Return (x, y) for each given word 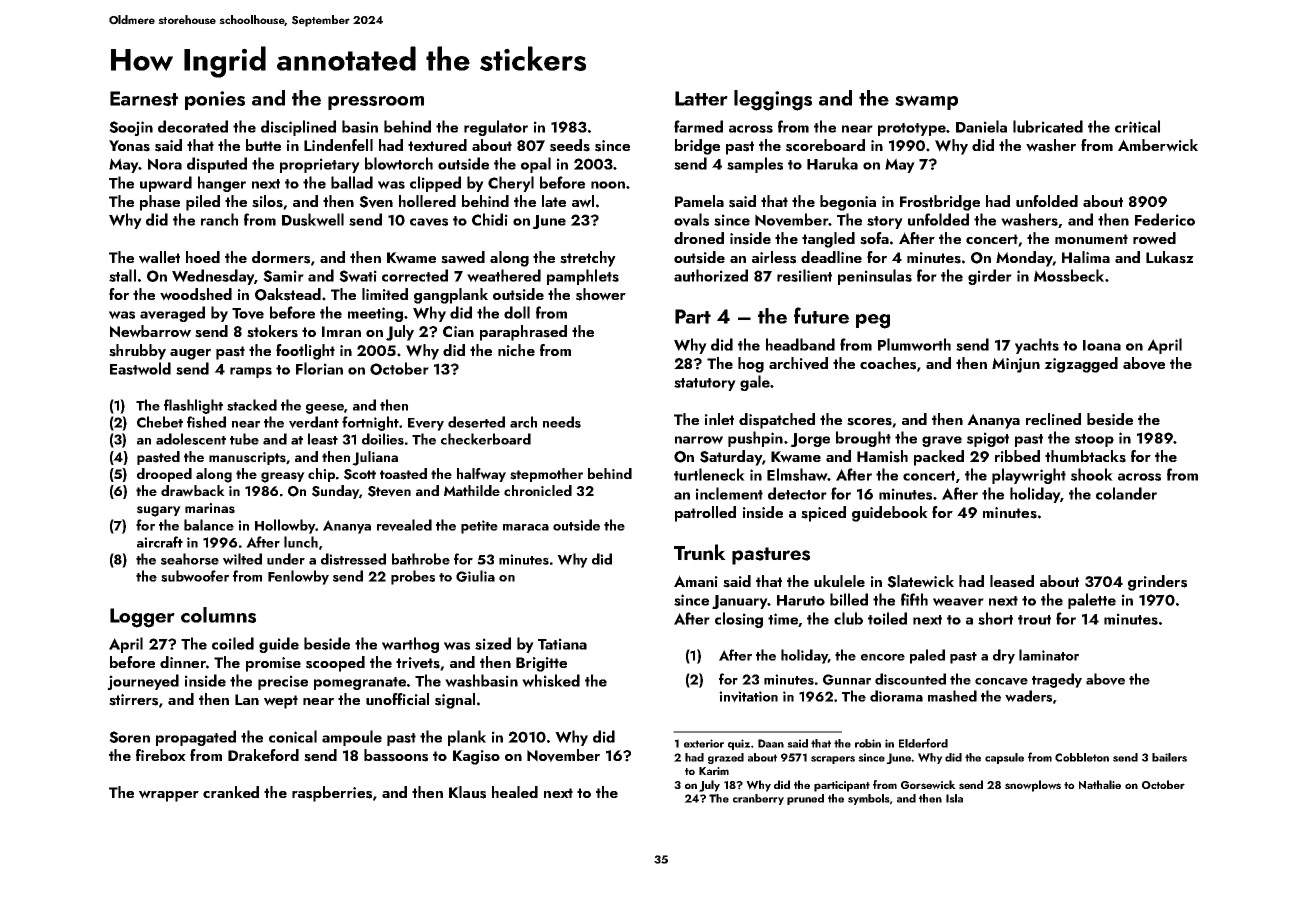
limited (385, 294)
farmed (698, 126)
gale (755, 383)
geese (325, 409)
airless (774, 257)
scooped (335, 664)
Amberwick (1158, 145)
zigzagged (1081, 365)
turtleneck (709, 474)
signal (455, 701)
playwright (1029, 476)
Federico (1165, 219)
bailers (1169, 757)
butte (263, 145)
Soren (129, 737)
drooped (164, 475)
